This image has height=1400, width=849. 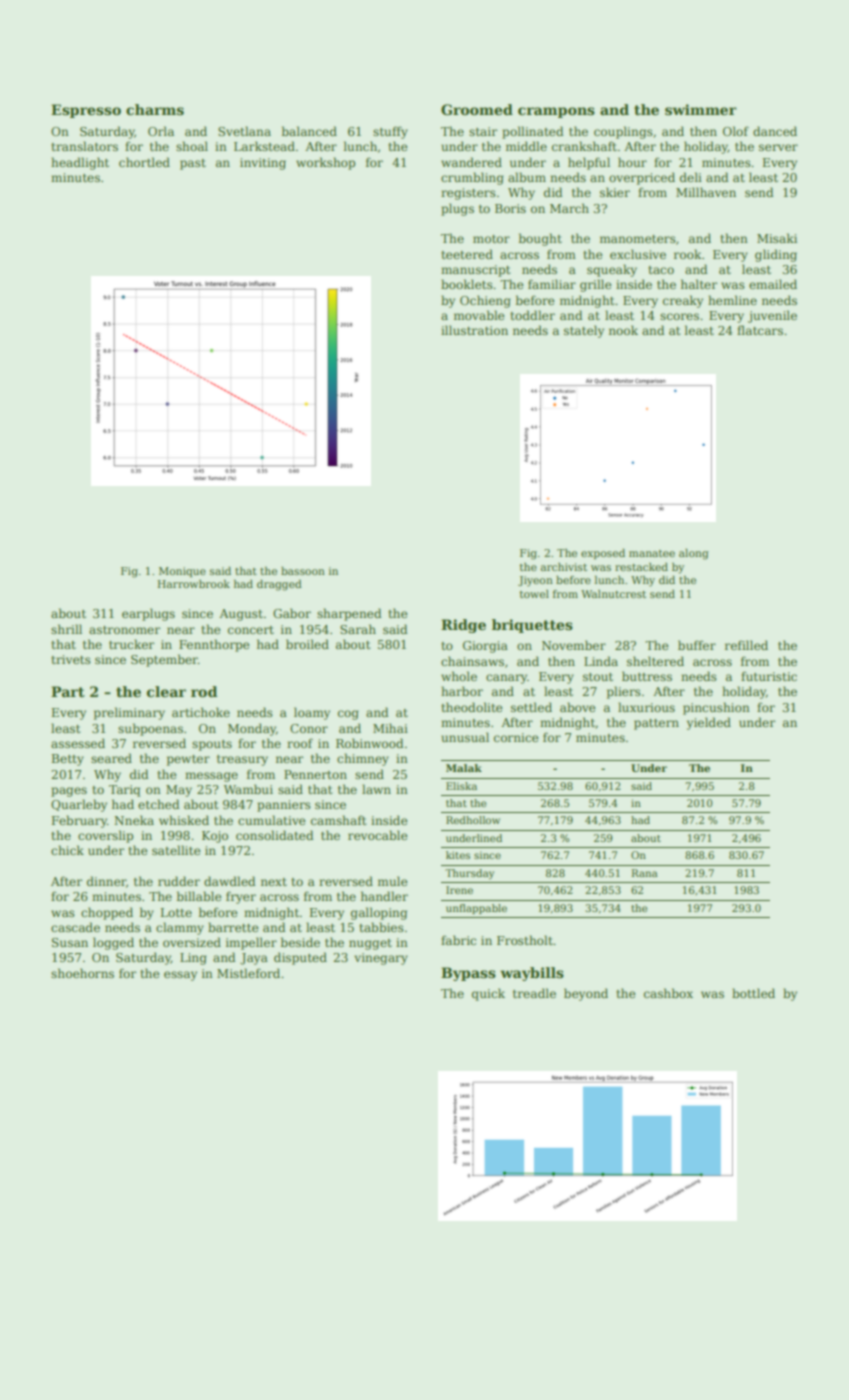 What do you see at coordinates (70, 942) in the image?
I see `Susan` at bounding box center [70, 942].
